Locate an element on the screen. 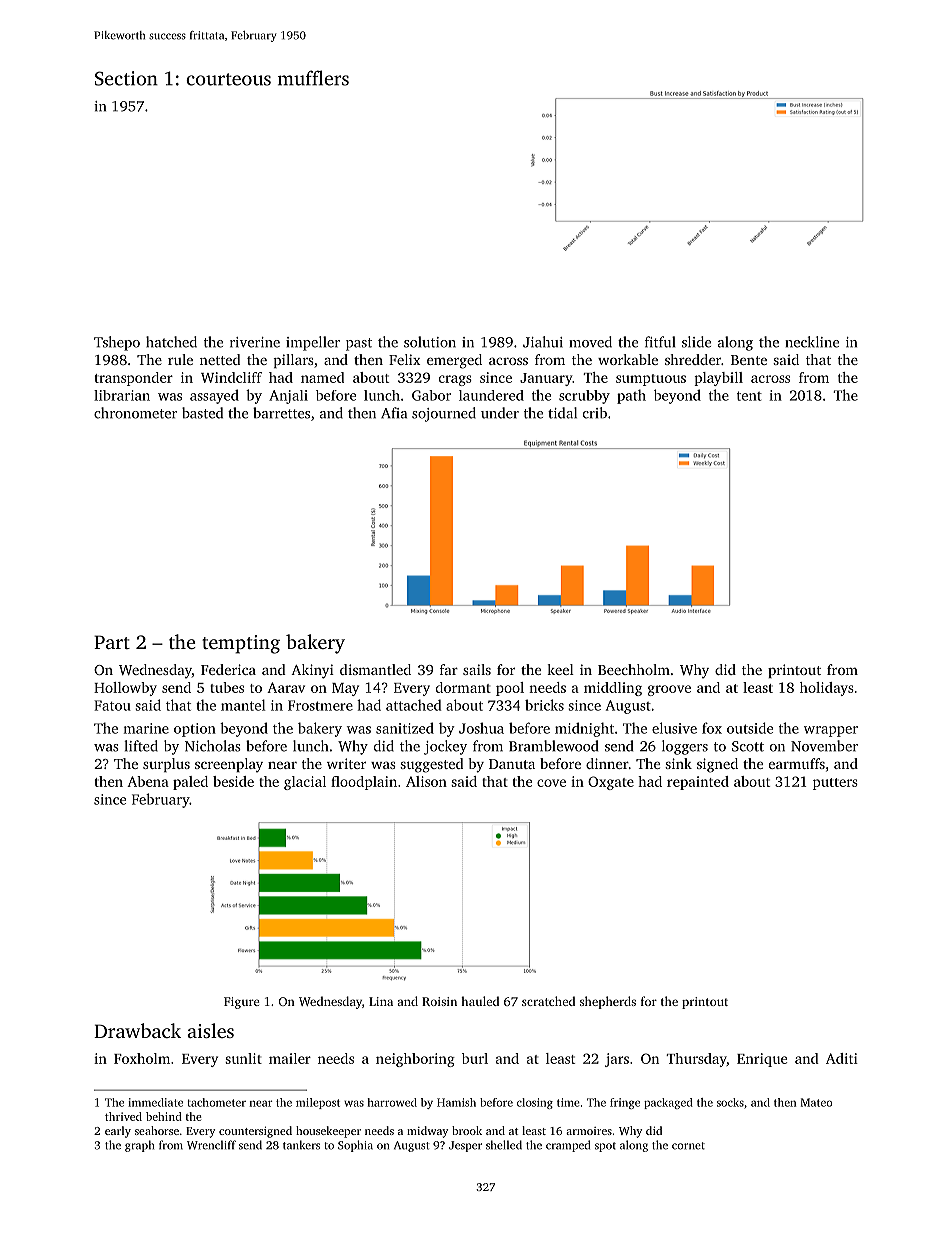  solution is located at coordinates (430, 342).
